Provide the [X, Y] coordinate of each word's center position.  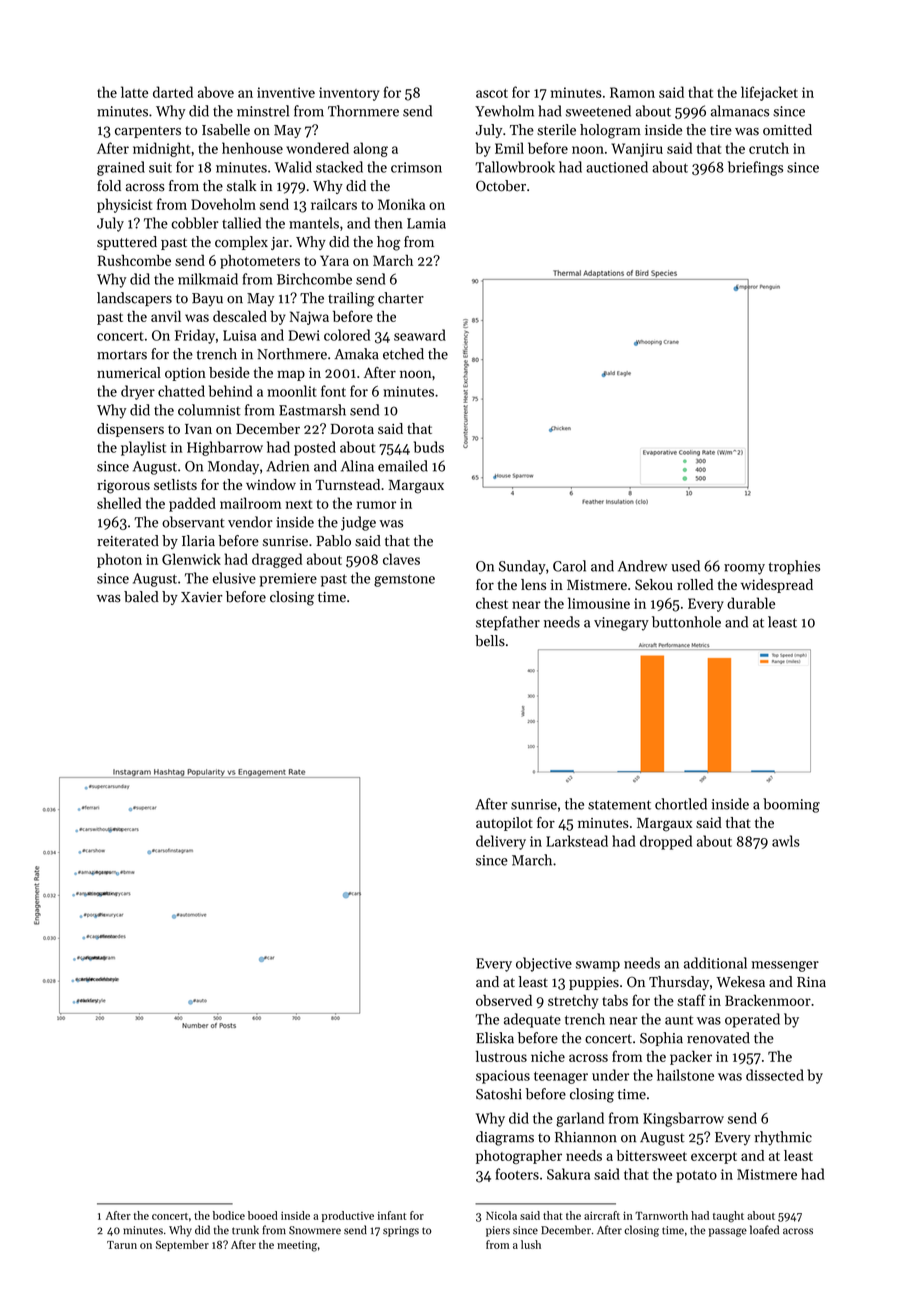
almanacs [740, 111]
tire [721, 130]
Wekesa [741, 982]
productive [348, 1216]
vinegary [621, 624]
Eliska [495, 1038]
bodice [229, 1215]
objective [544, 964]
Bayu [207, 299]
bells [490, 641]
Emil [509, 148]
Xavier [202, 597]
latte [134, 92]
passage [728, 1232]
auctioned [617, 167]
